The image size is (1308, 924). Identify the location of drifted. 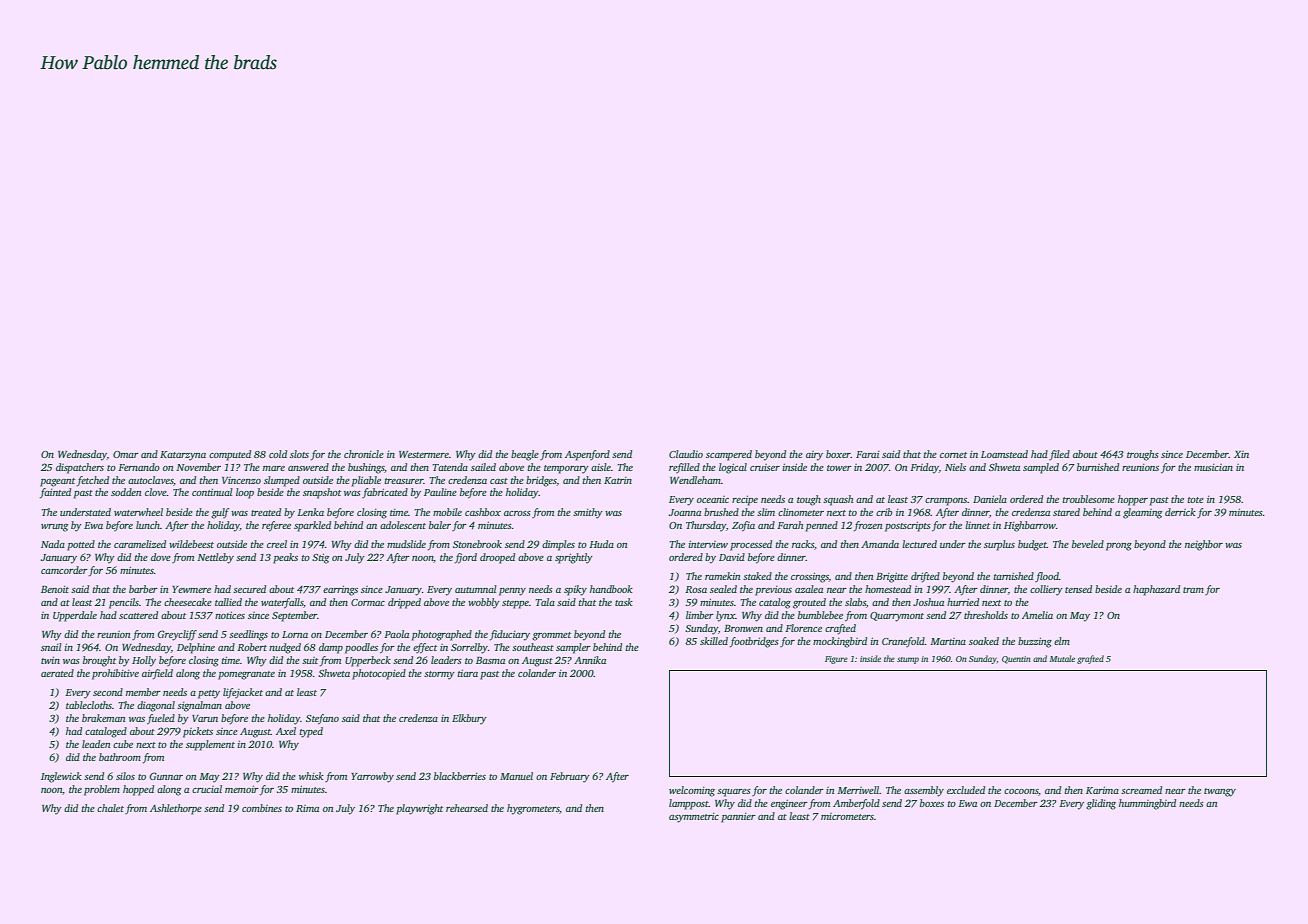
(925, 577).
